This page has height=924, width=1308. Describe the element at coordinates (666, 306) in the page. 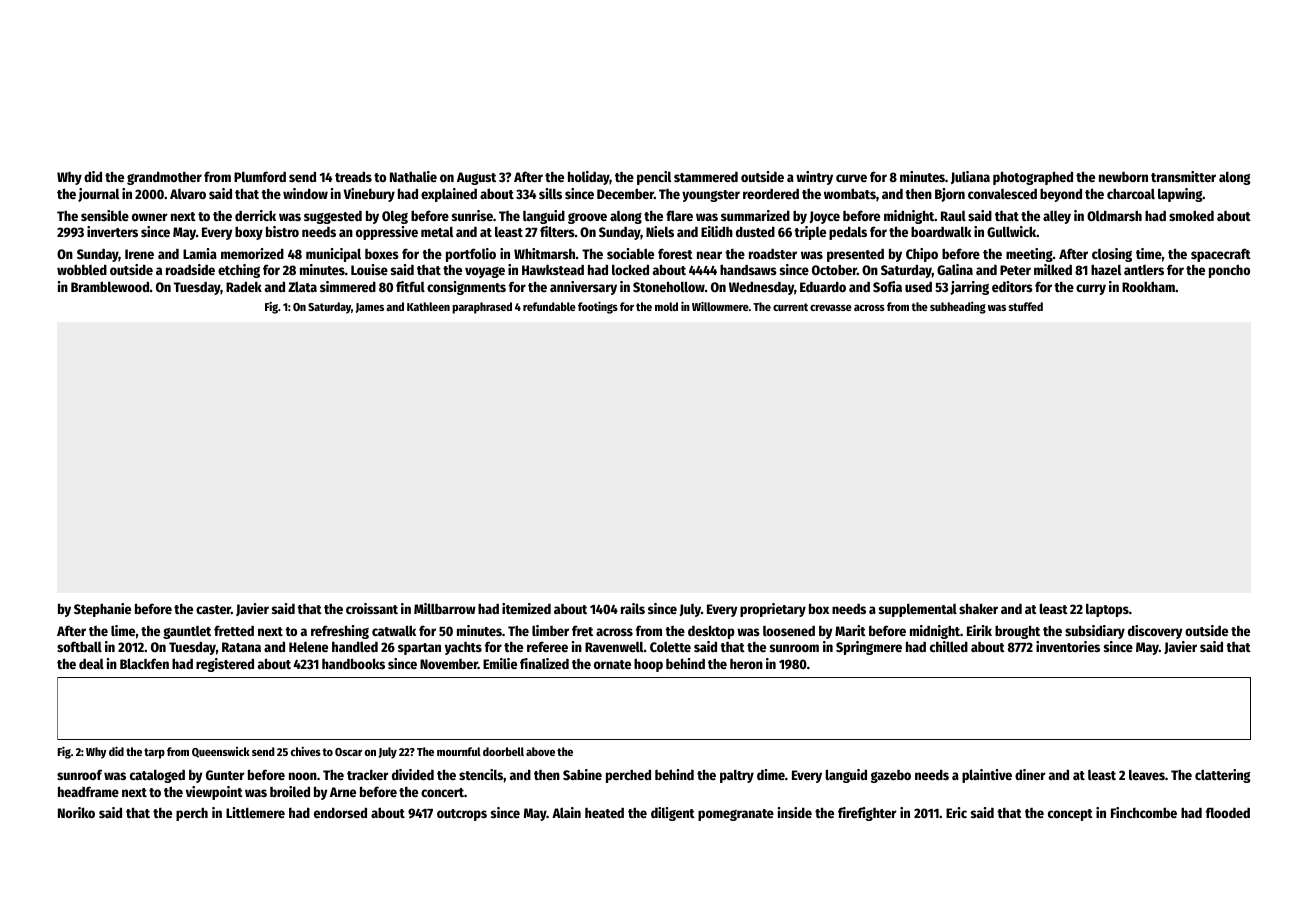

I see `mold` at that location.
